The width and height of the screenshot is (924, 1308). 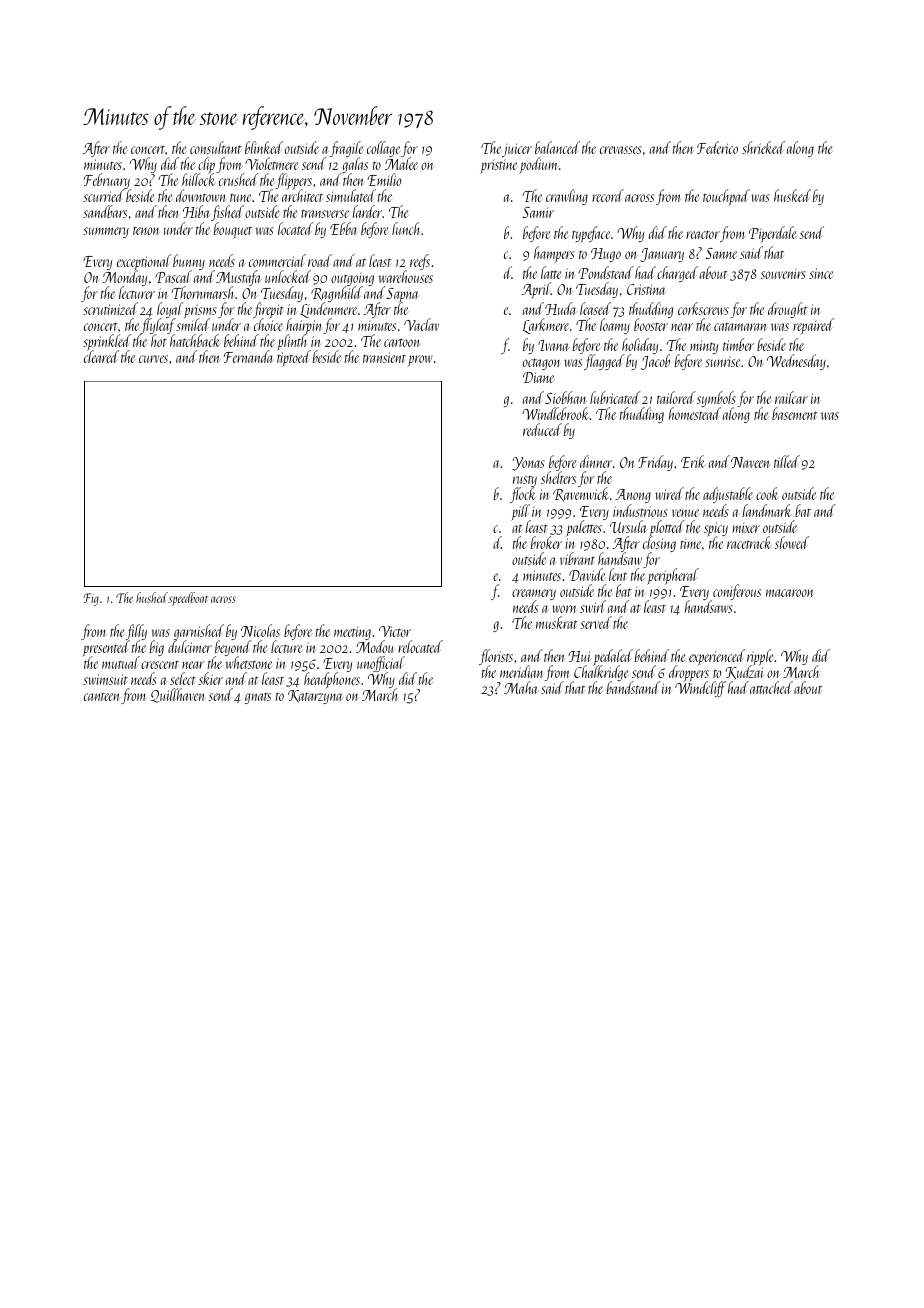 I want to click on Siobhan, so click(x=565, y=397).
